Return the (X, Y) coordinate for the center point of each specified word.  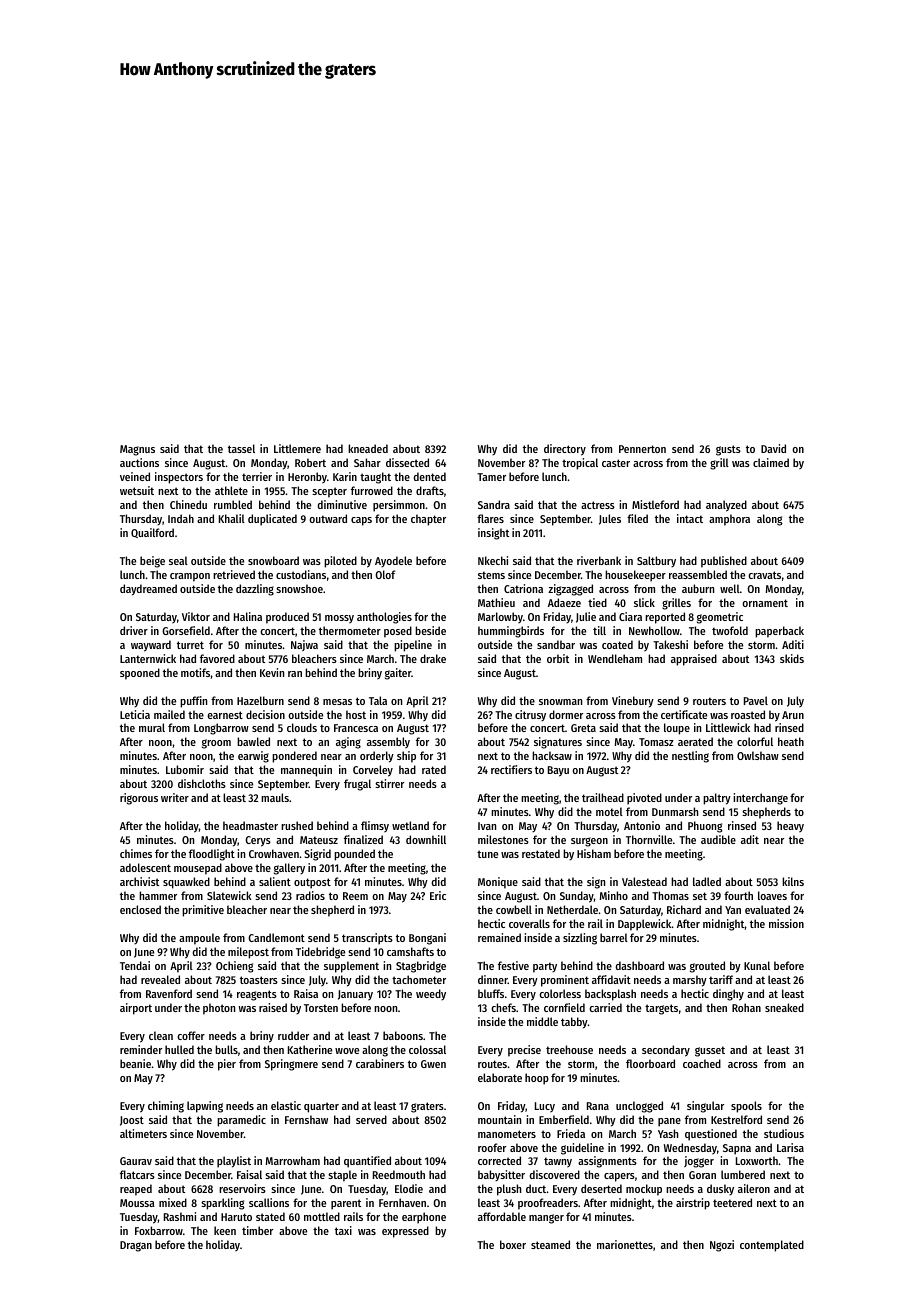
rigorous (139, 799)
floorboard (650, 1063)
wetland (410, 825)
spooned (140, 674)
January (355, 995)
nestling (690, 757)
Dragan (136, 1246)
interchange (760, 799)
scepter (329, 492)
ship (406, 757)
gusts (728, 450)
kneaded (368, 448)
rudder (293, 1035)
